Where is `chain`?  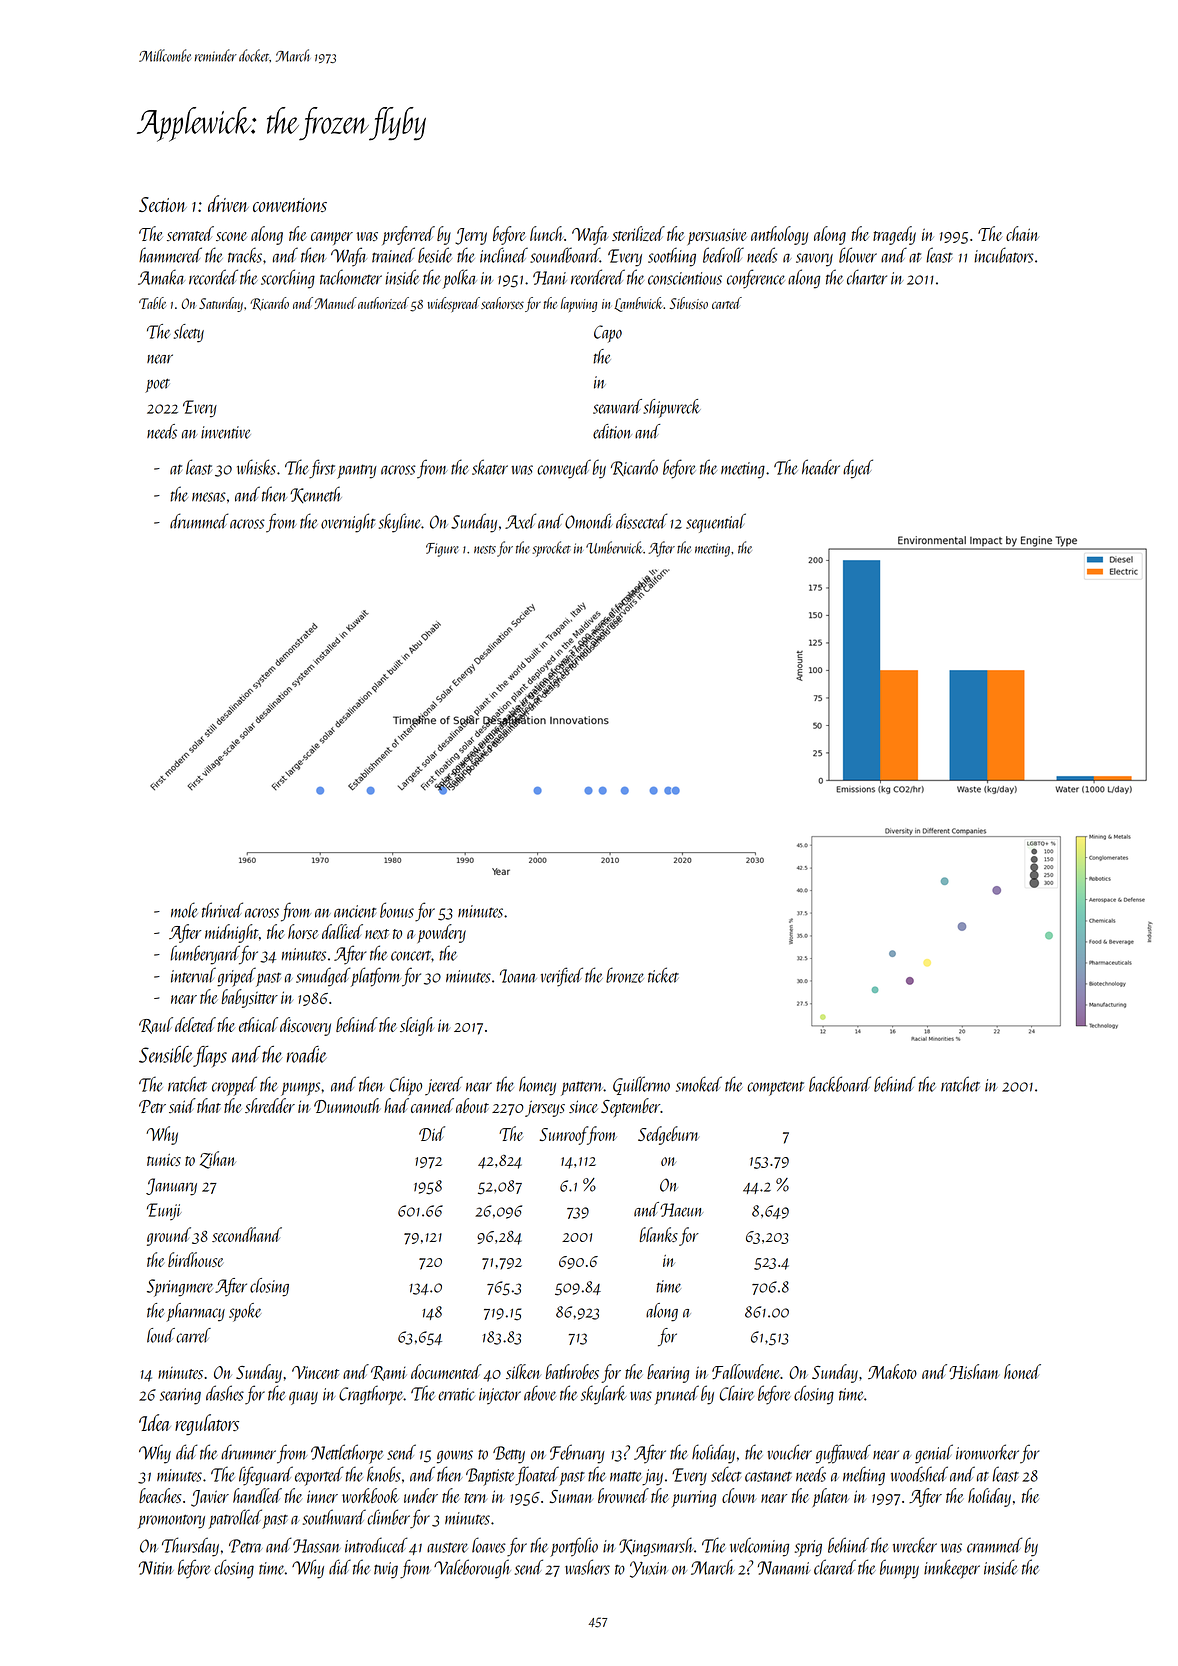 chain is located at coordinates (1022, 233).
